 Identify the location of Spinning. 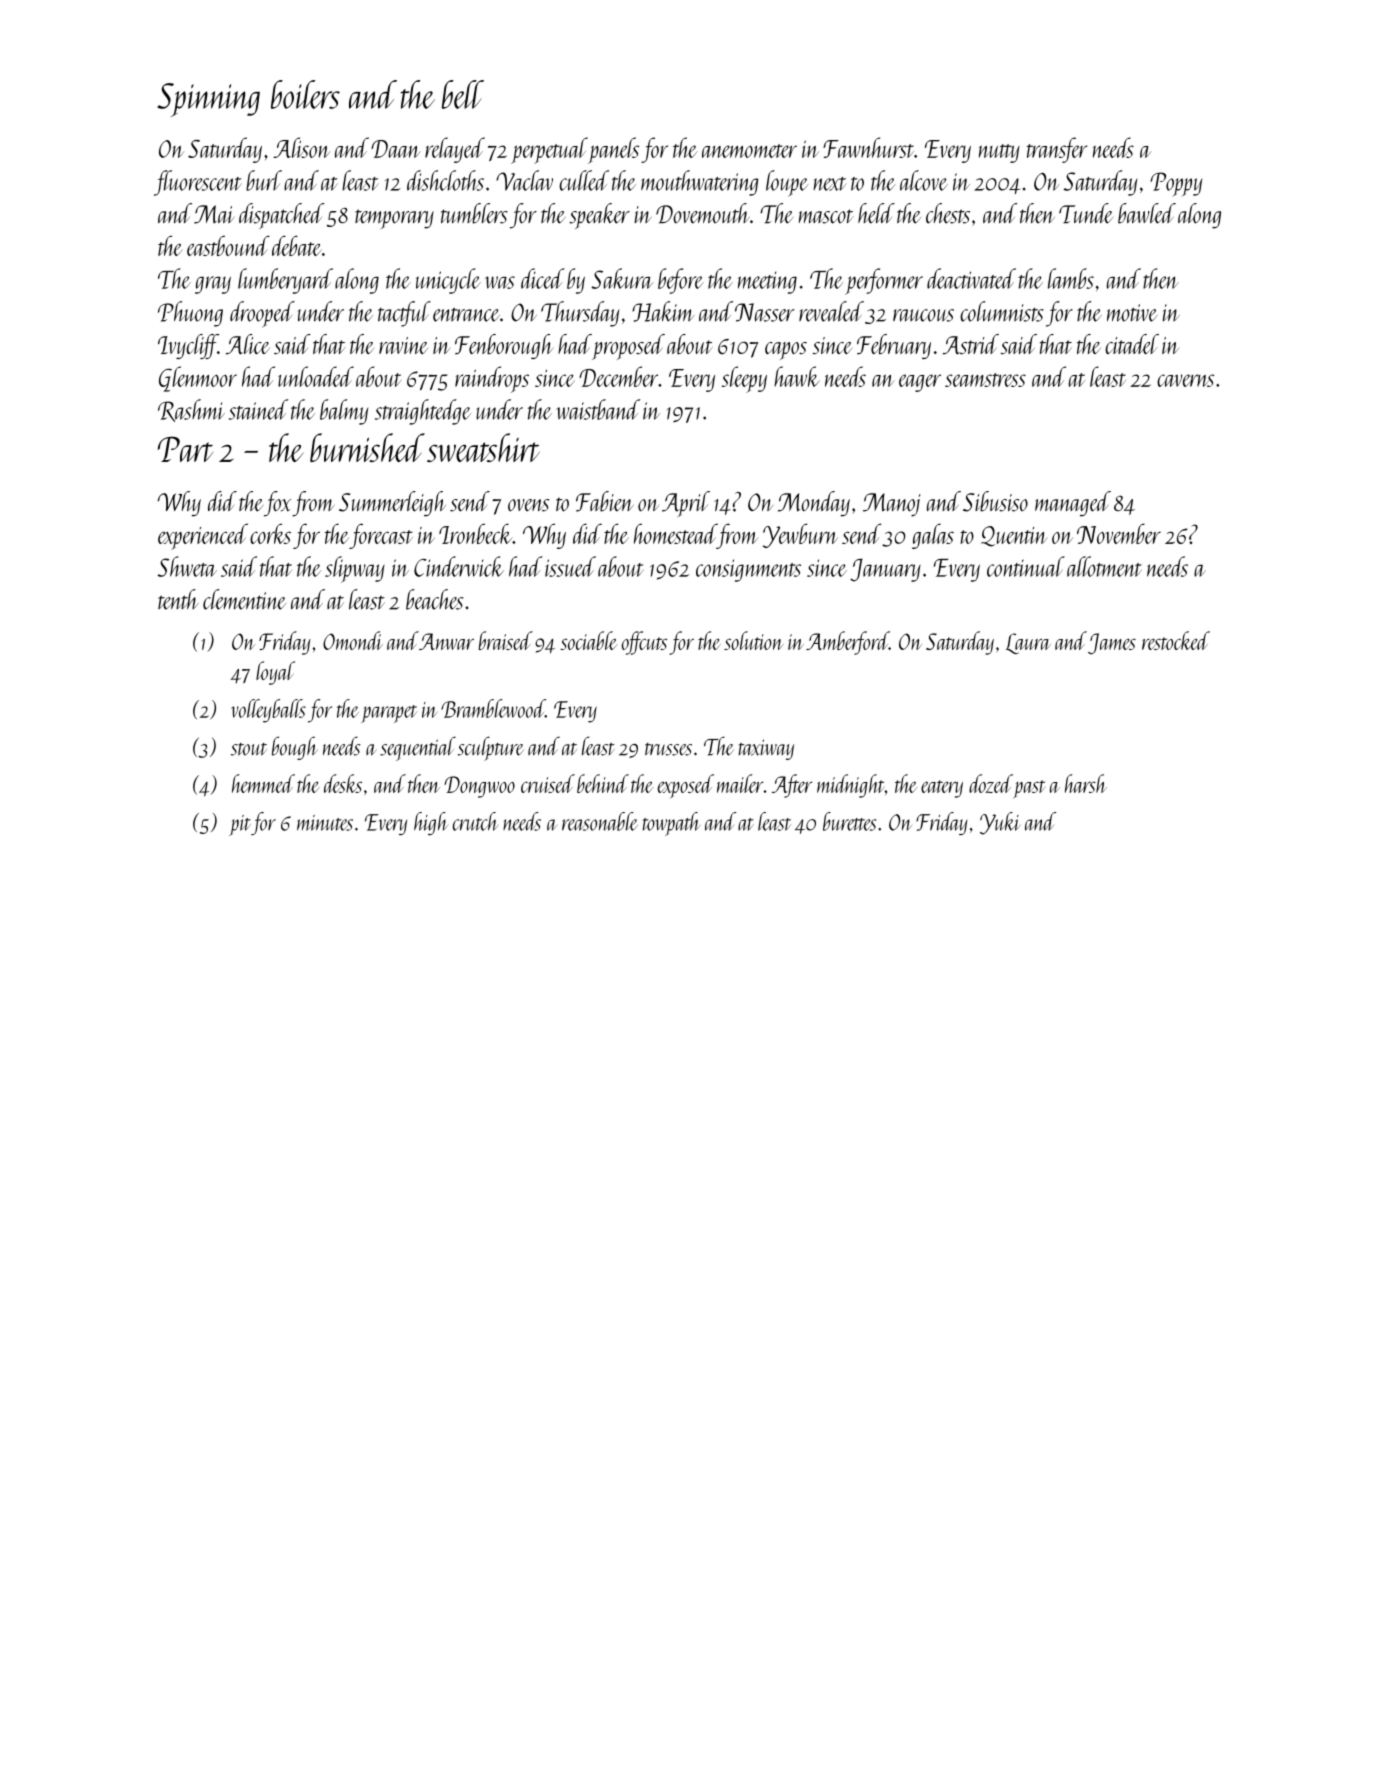
(208, 100).
